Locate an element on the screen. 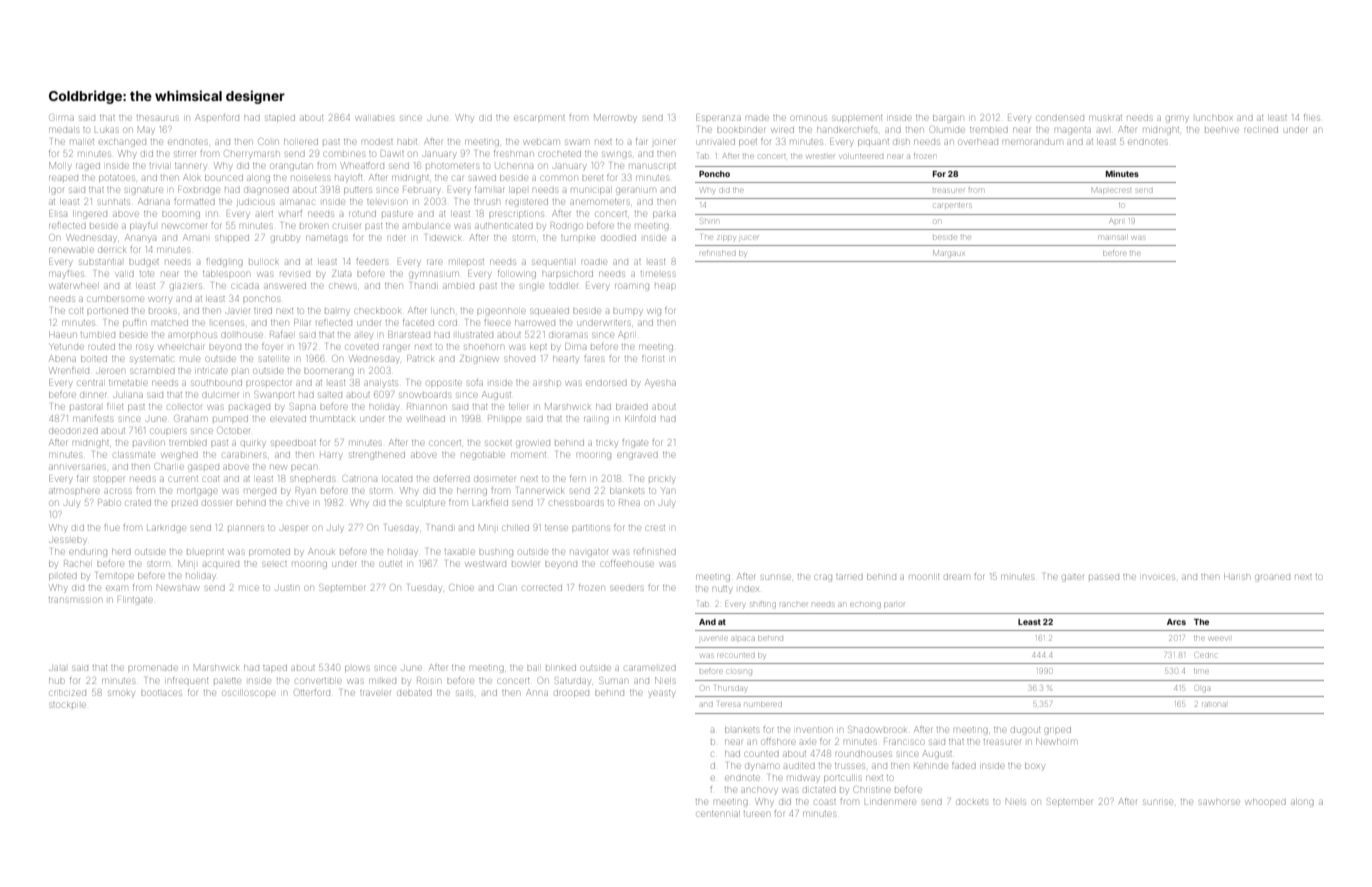 Image resolution: width=1372 pixels, height=887 pixels. pigeonhole is located at coordinates (501, 312).
